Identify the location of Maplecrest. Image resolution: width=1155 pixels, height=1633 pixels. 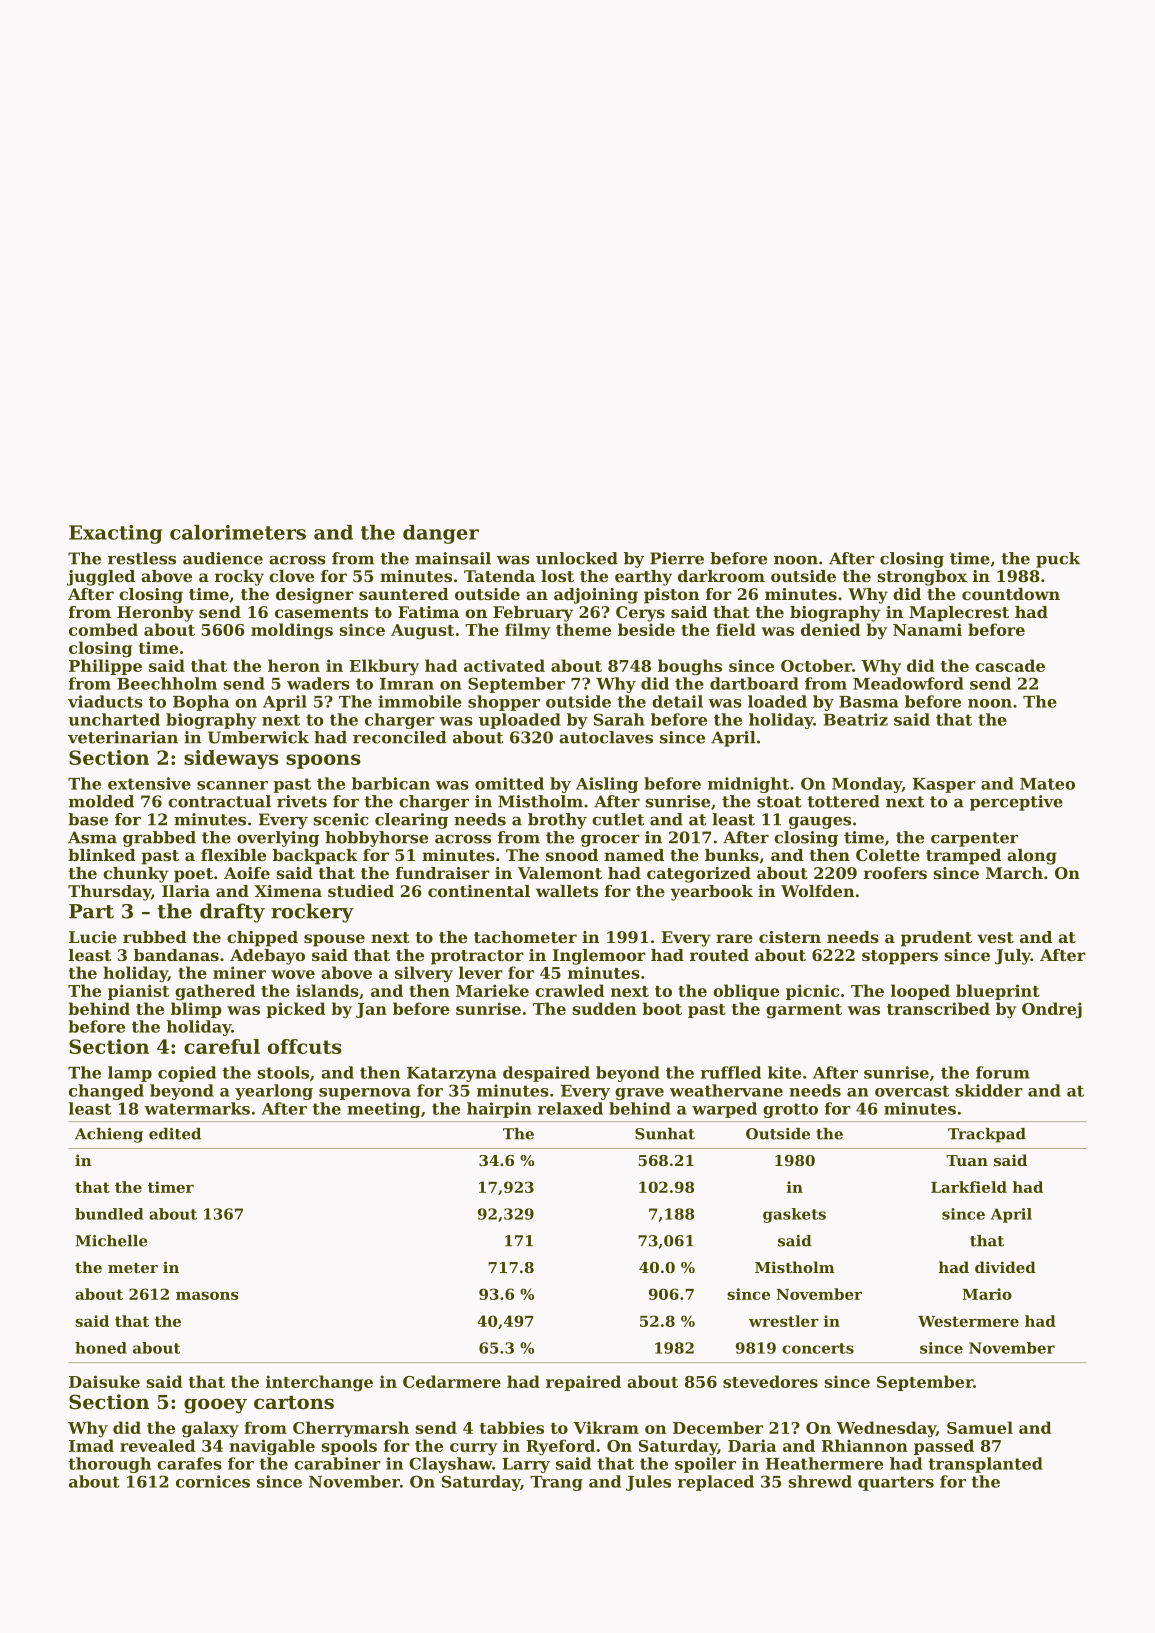
(959, 614).
